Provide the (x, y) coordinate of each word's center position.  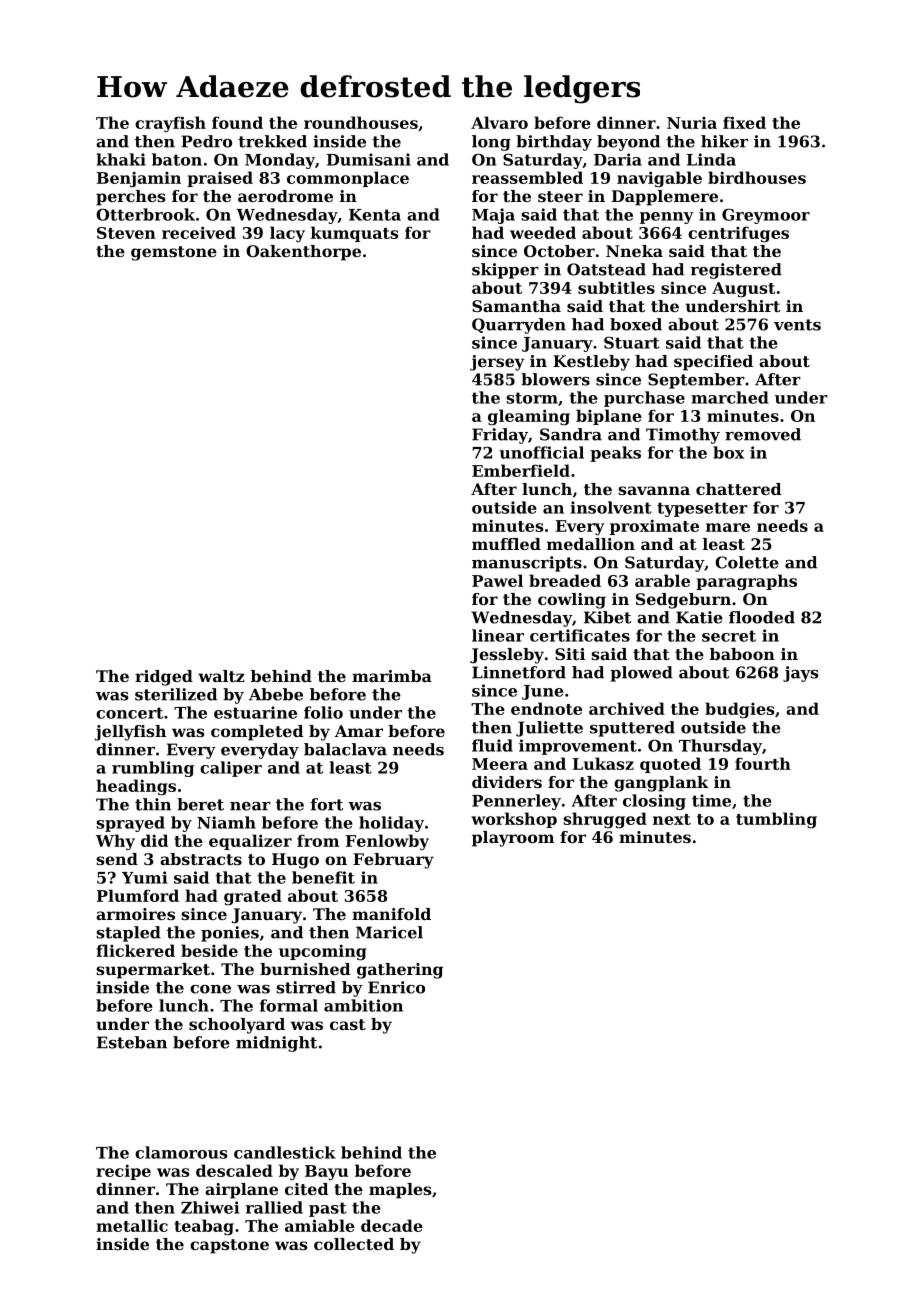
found (237, 122)
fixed (744, 122)
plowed (641, 674)
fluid (492, 745)
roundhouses (361, 122)
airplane (241, 1191)
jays (800, 674)
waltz (221, 676)
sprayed (130, 824)
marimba (392, 676)
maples (400, 1191)
